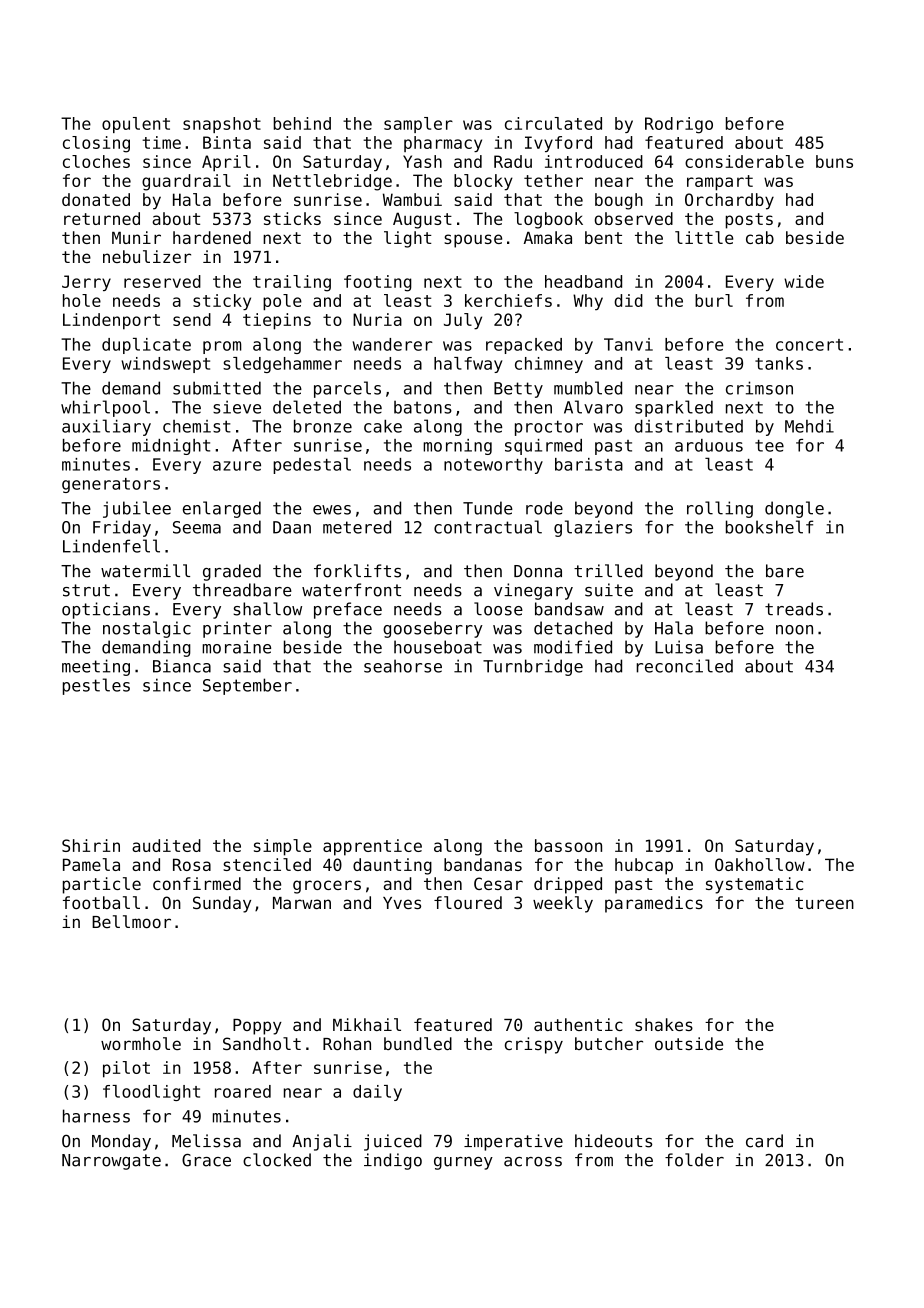  What do you see at coordinates (679, 125) in the screenshot?
I see `Rodrigo` at bounding box center [679, 125].
